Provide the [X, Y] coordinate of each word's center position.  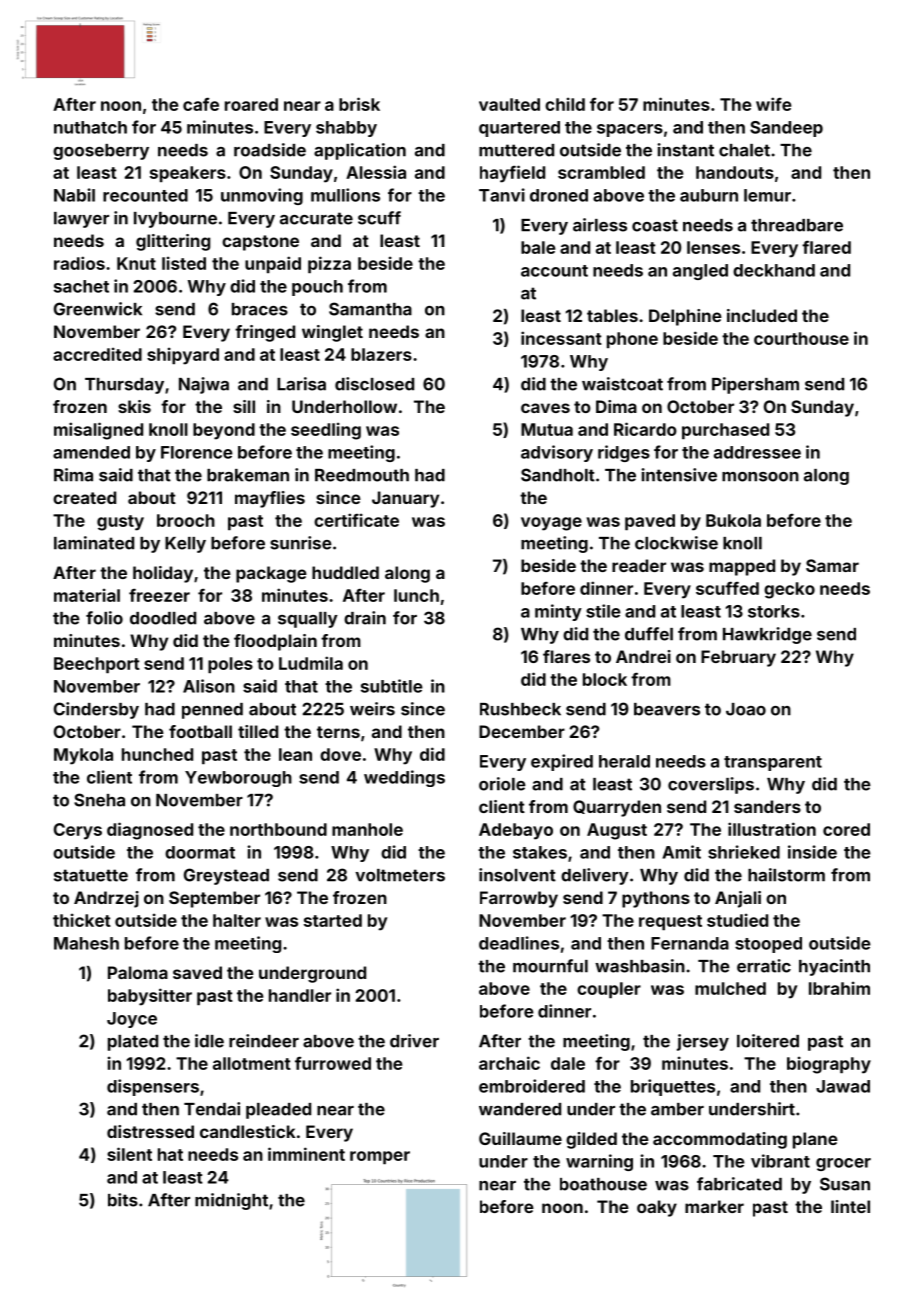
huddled [345, 572]
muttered [516, 150]
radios [79, 263]
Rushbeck [520, 709]
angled [700, 272]
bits [123, 1200]
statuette [91, 875]
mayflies [270, 499]
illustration [772, 829]
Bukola [733, 520]
